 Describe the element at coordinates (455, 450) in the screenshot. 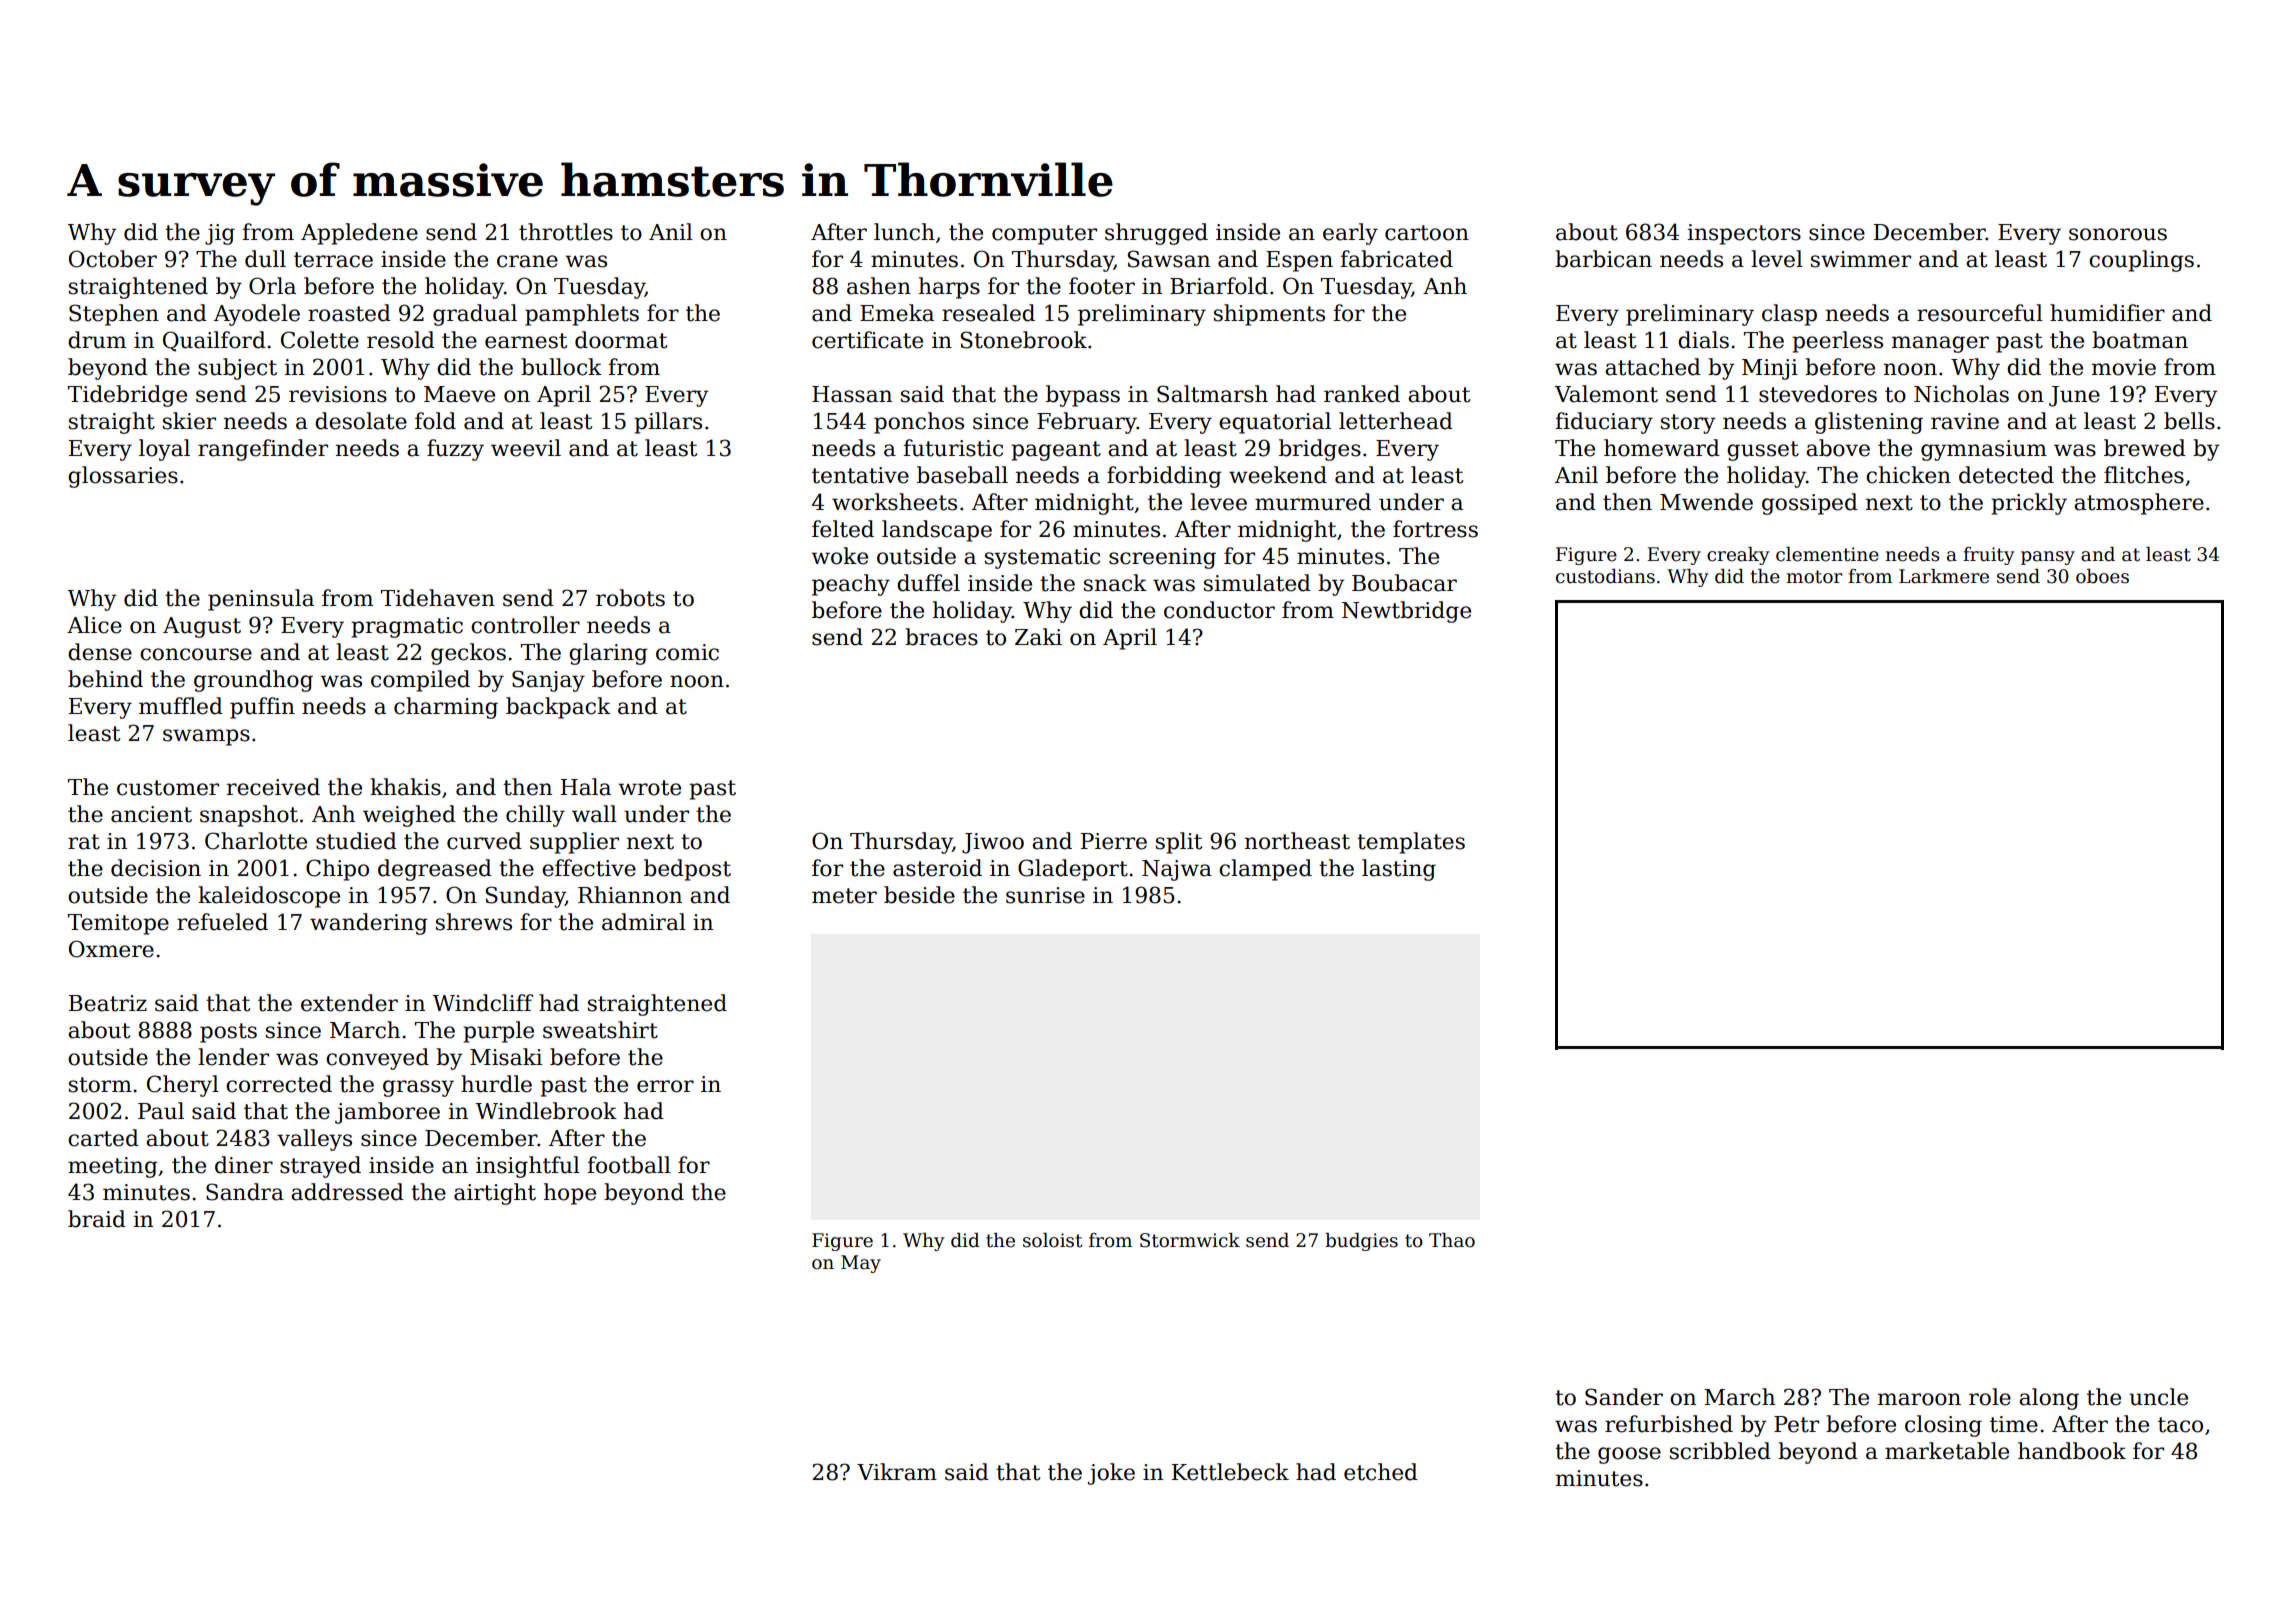

I see `fuzzy` at that location.
